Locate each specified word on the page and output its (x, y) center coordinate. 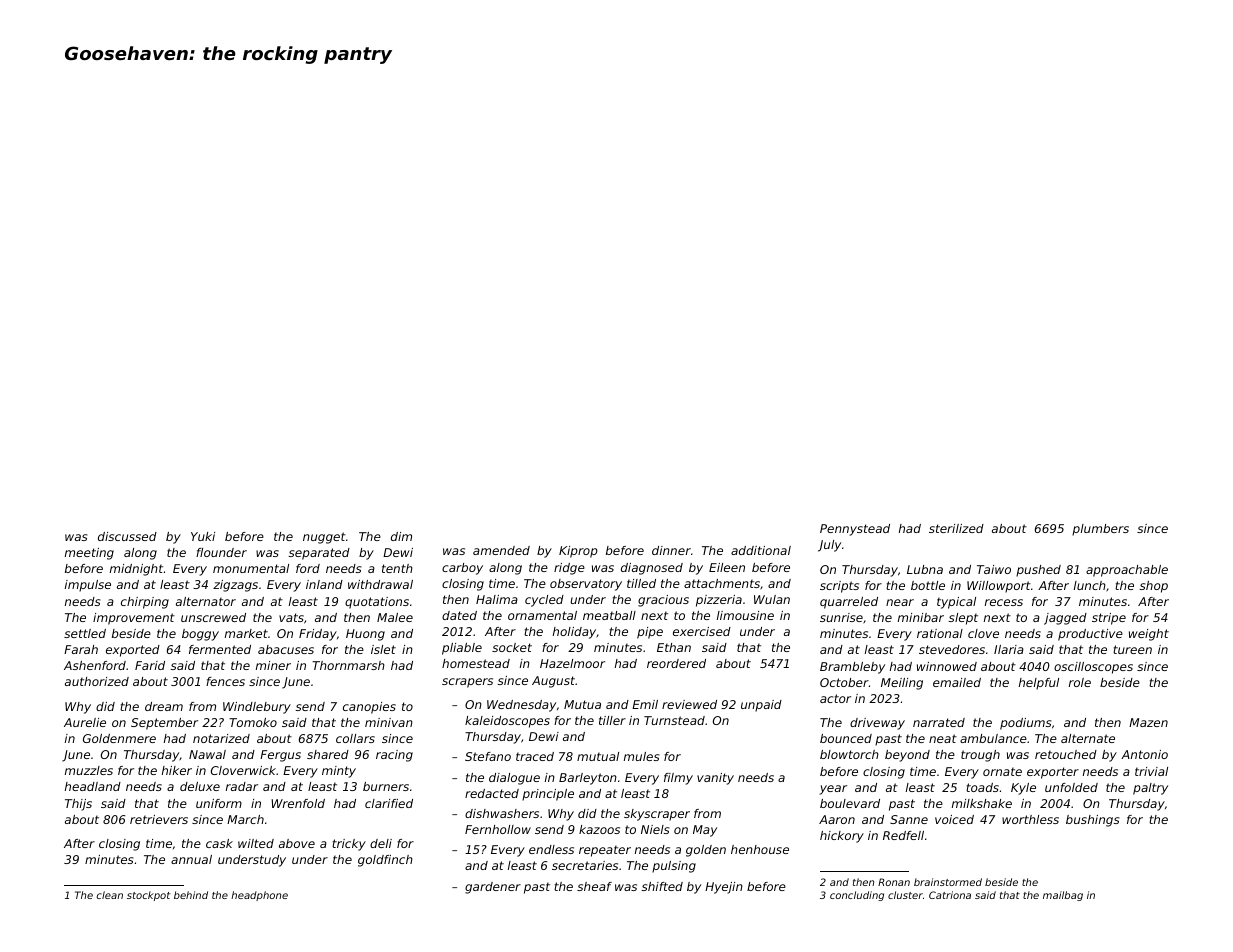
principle (548, 795)
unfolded (1071, 787)
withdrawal (380, 584)
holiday (574, 633)
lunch (1090, 585)
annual (191, 859)
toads (982, 787)
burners (386, 786)
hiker (177, 770)
